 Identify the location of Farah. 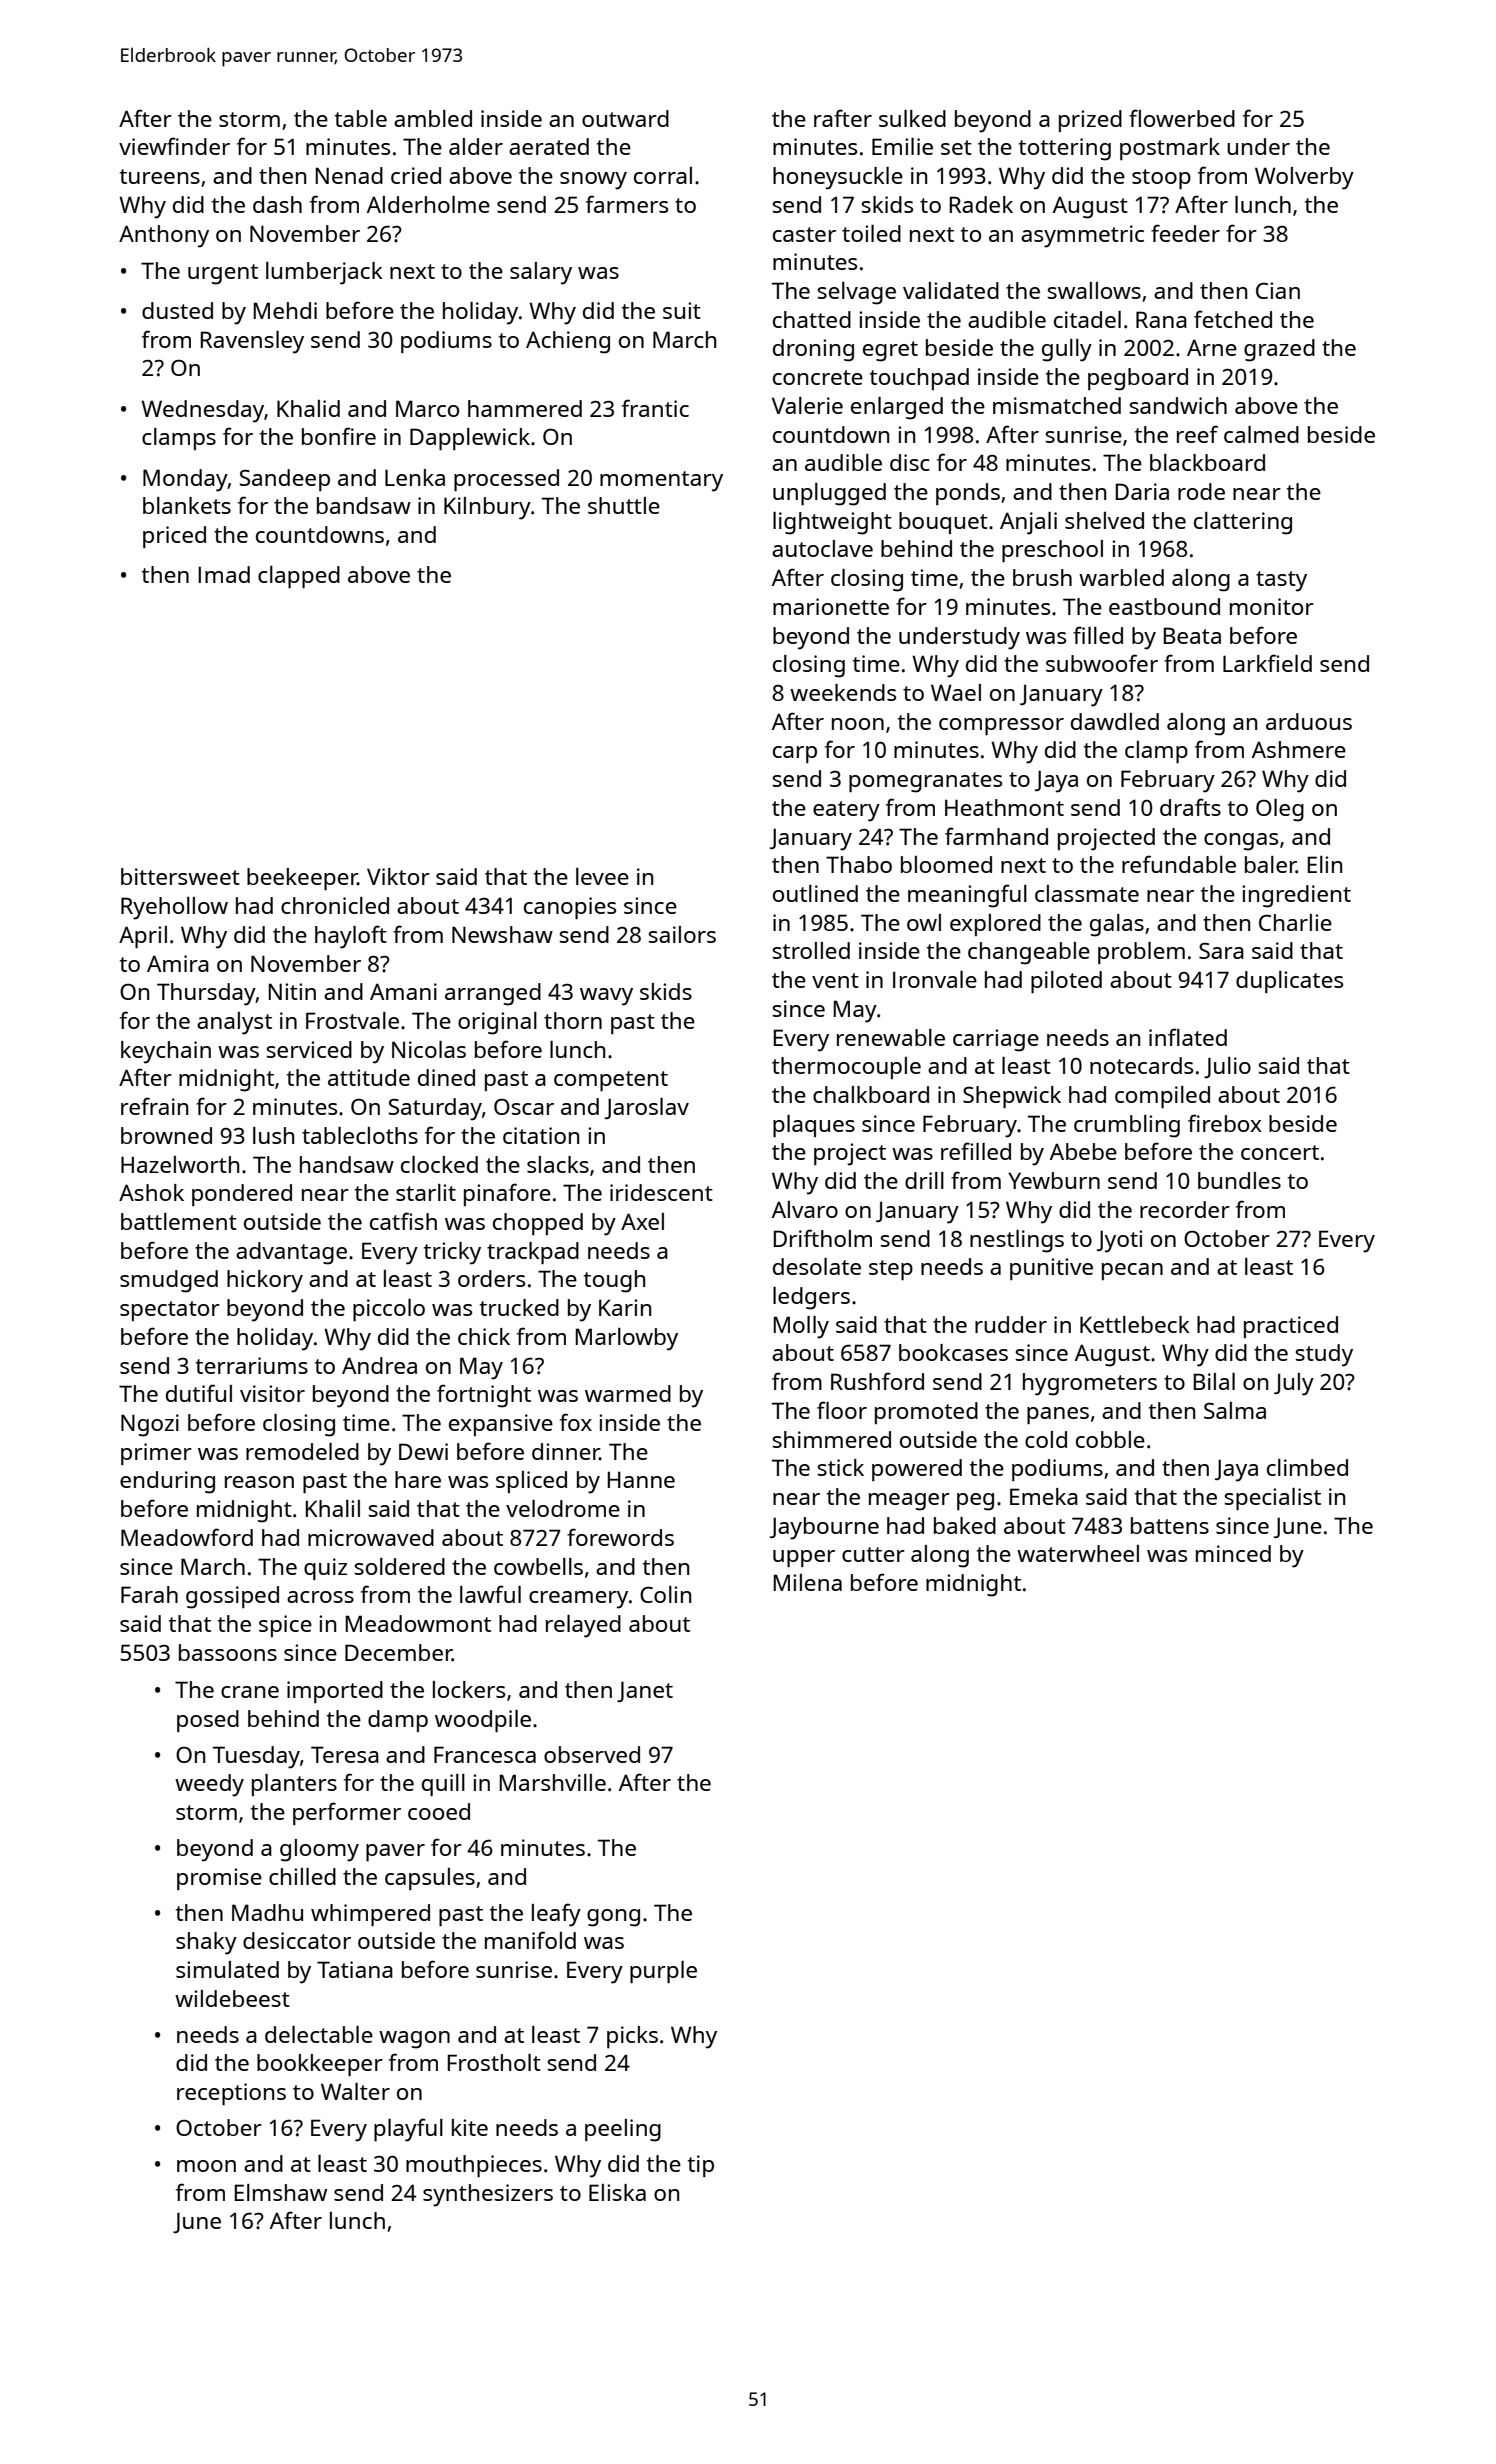
(149, 1594).
